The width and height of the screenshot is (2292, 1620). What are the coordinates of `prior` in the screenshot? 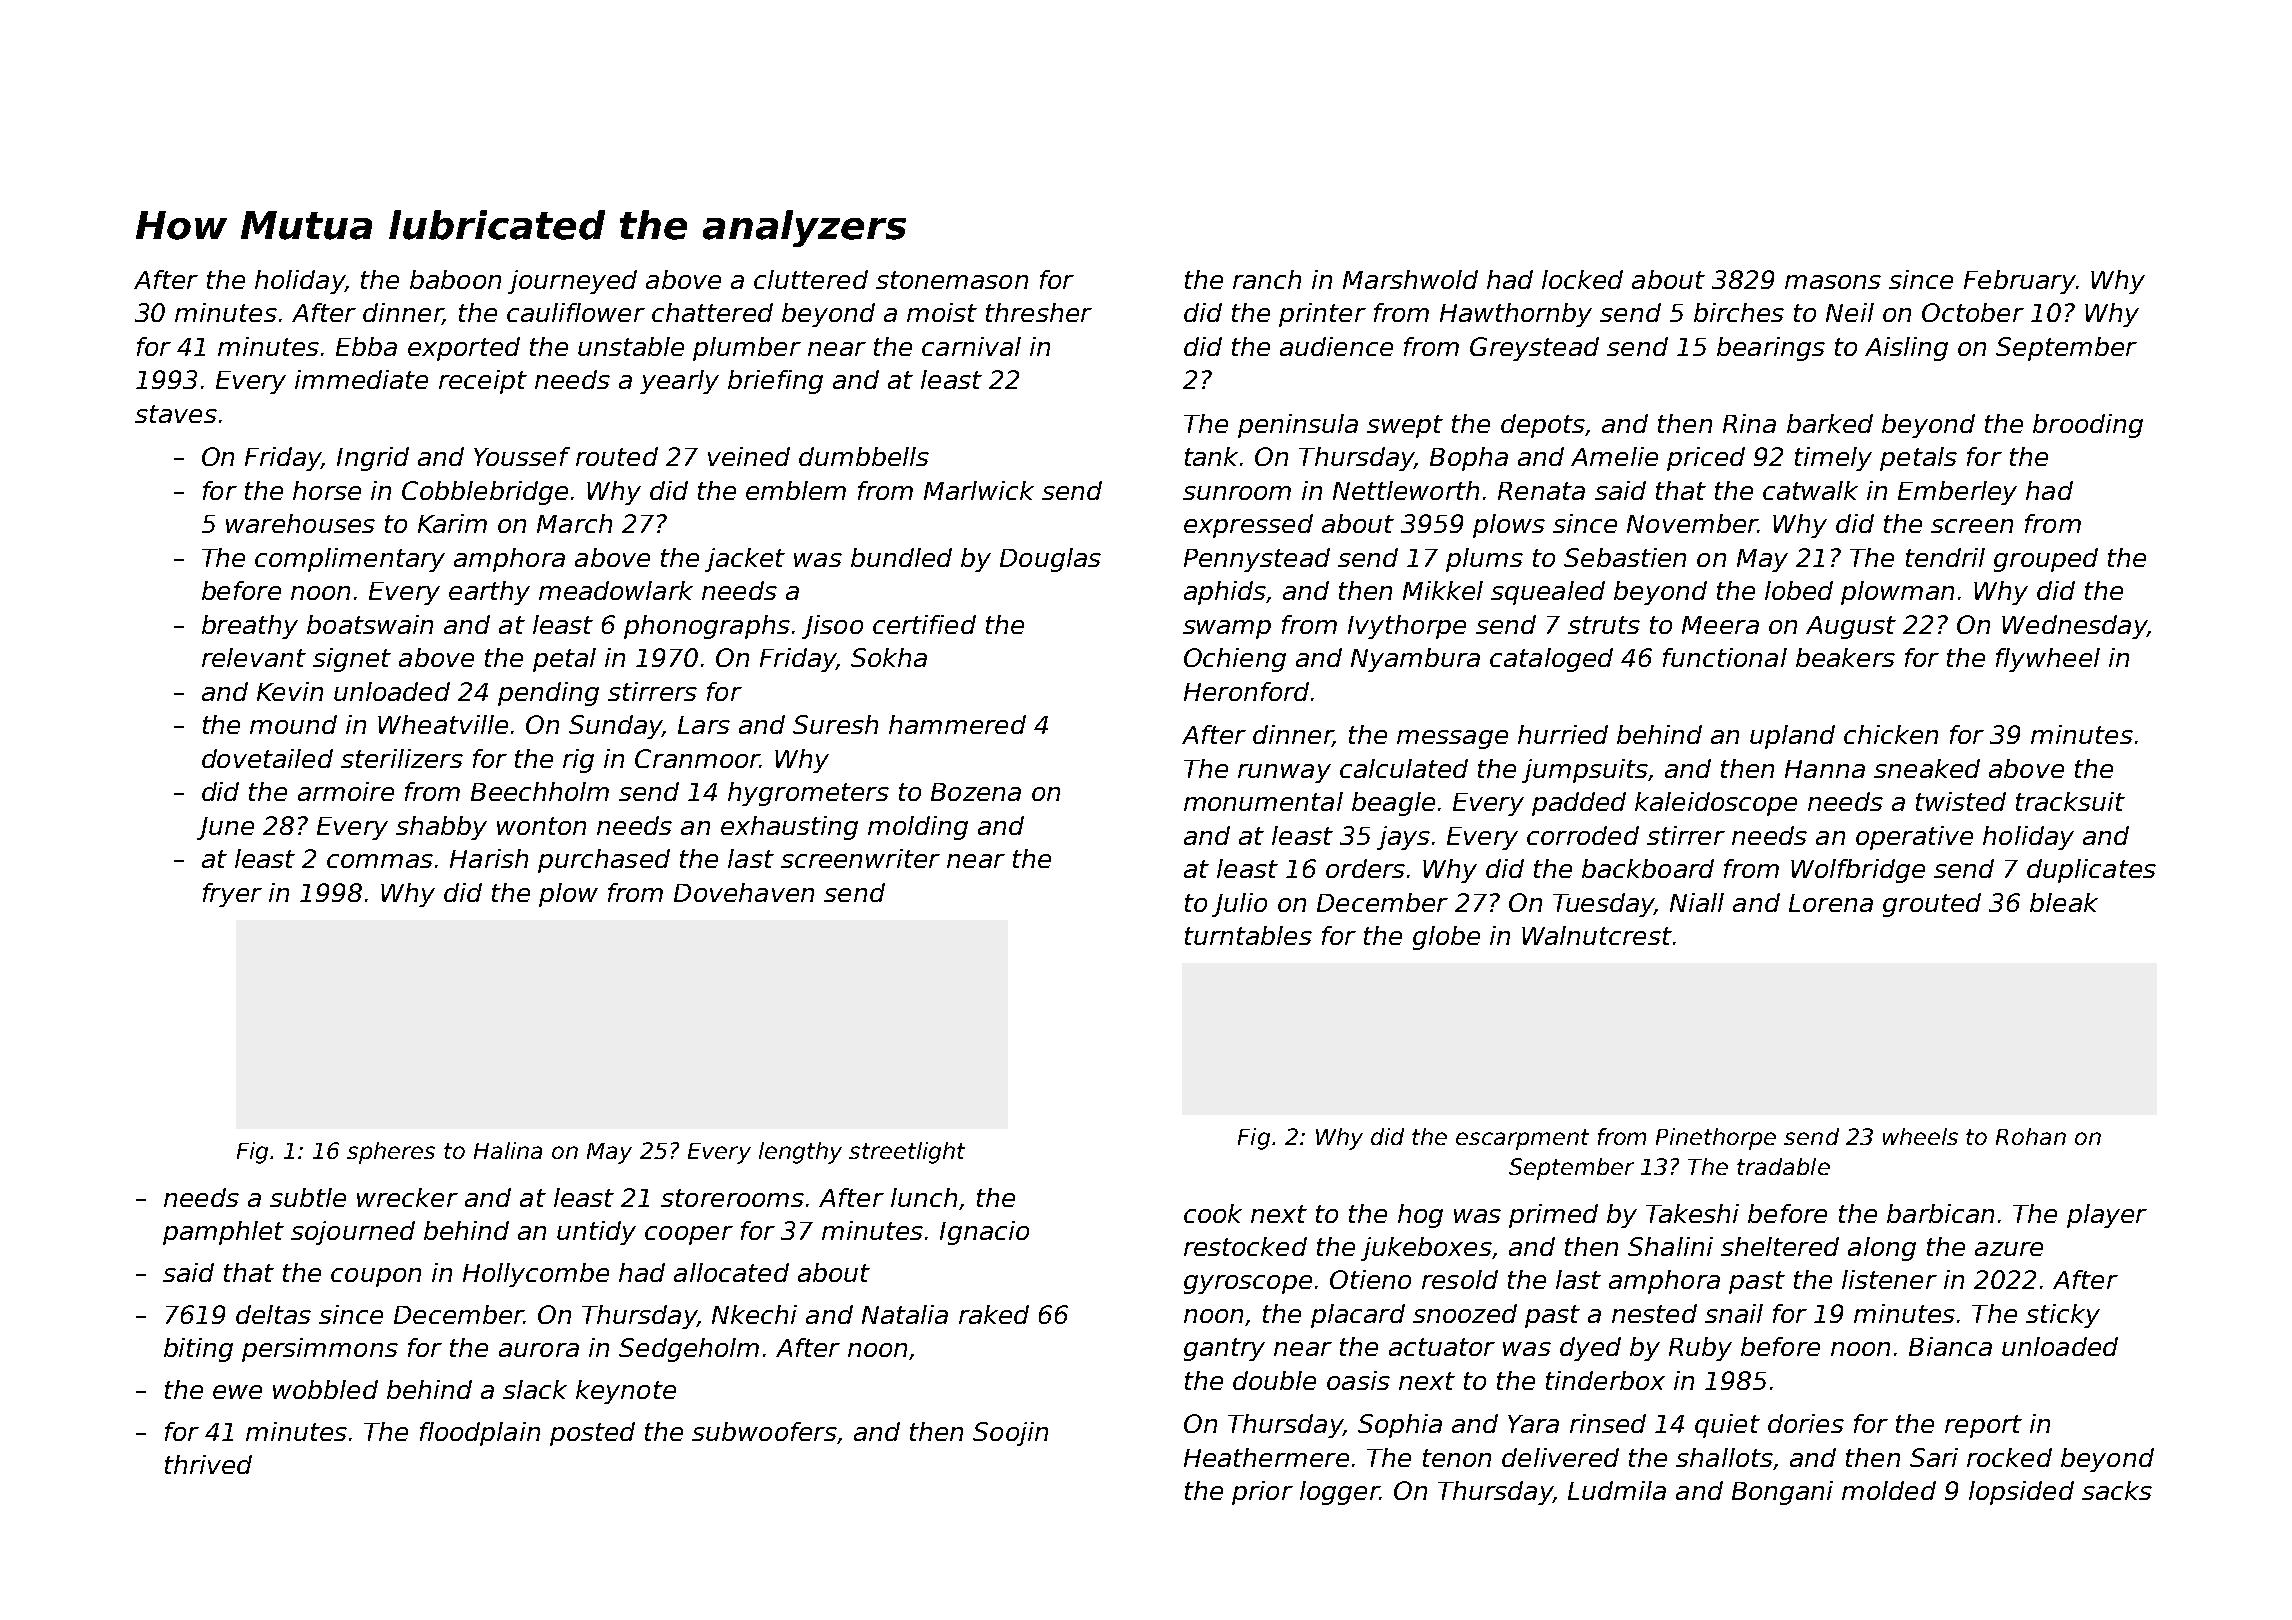 It's located at (1262, 1493).
